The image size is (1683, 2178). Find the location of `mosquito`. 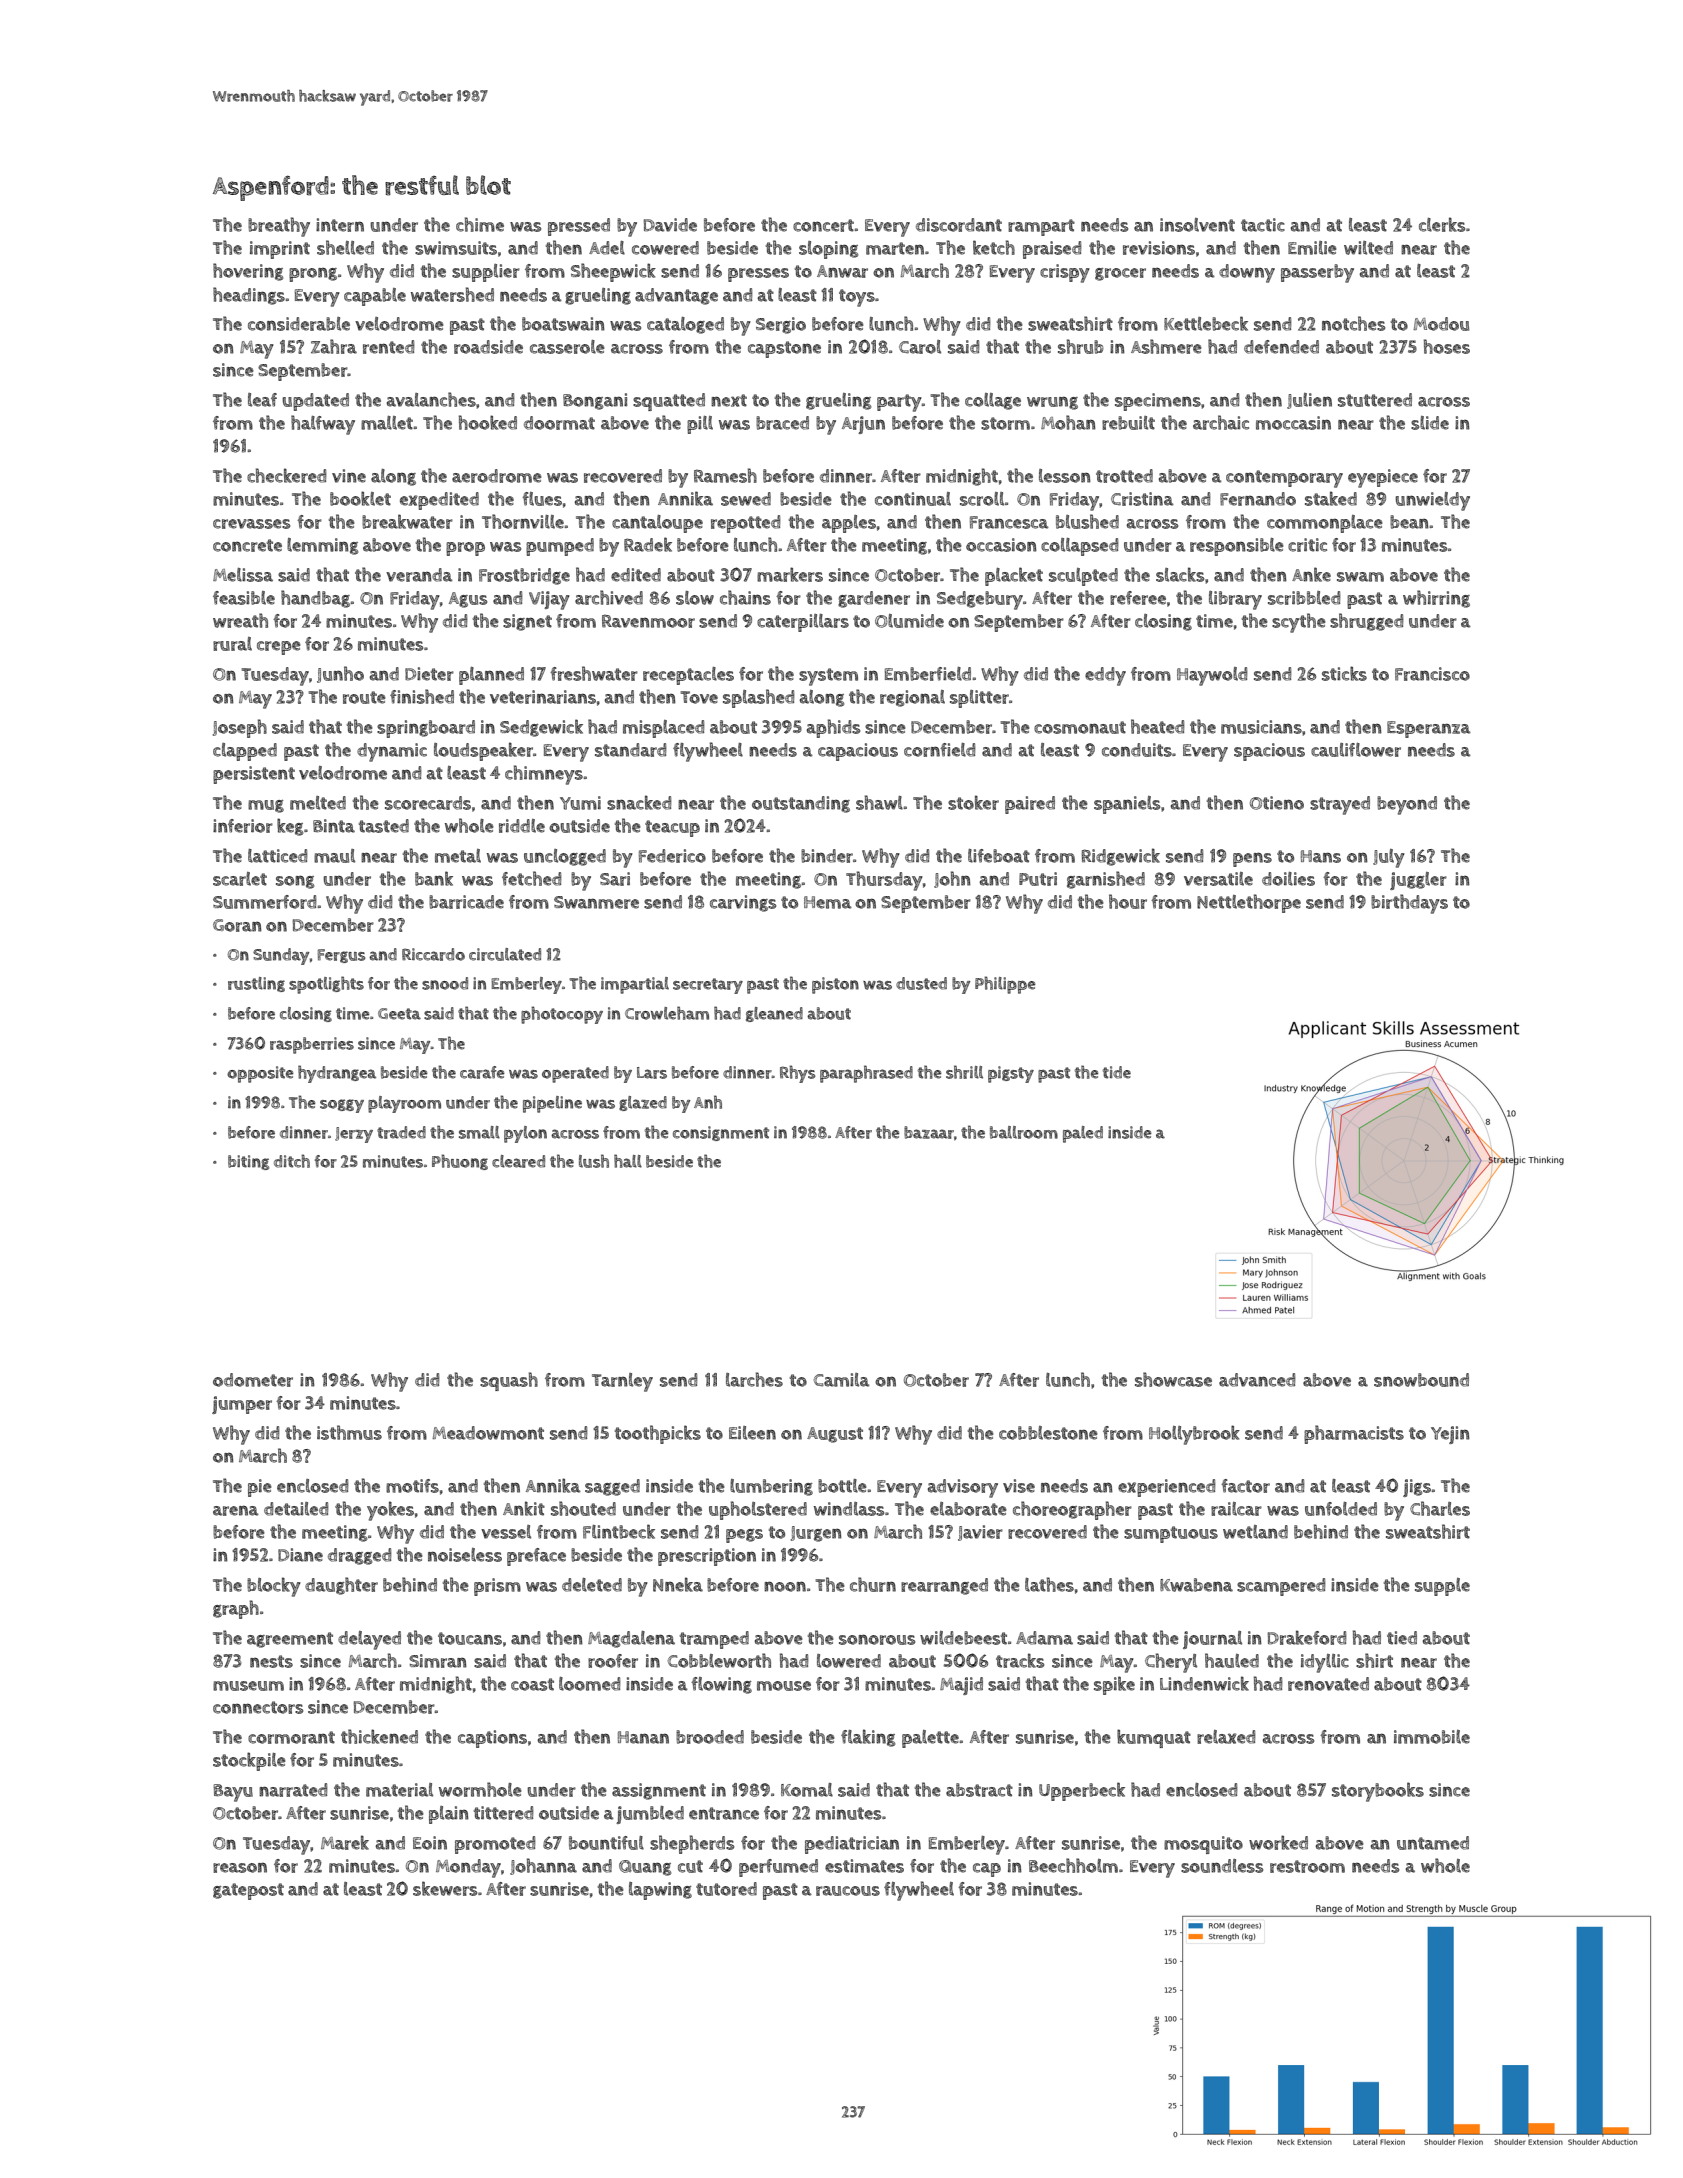

mosquito is located at coordinates (1203, 1845).
